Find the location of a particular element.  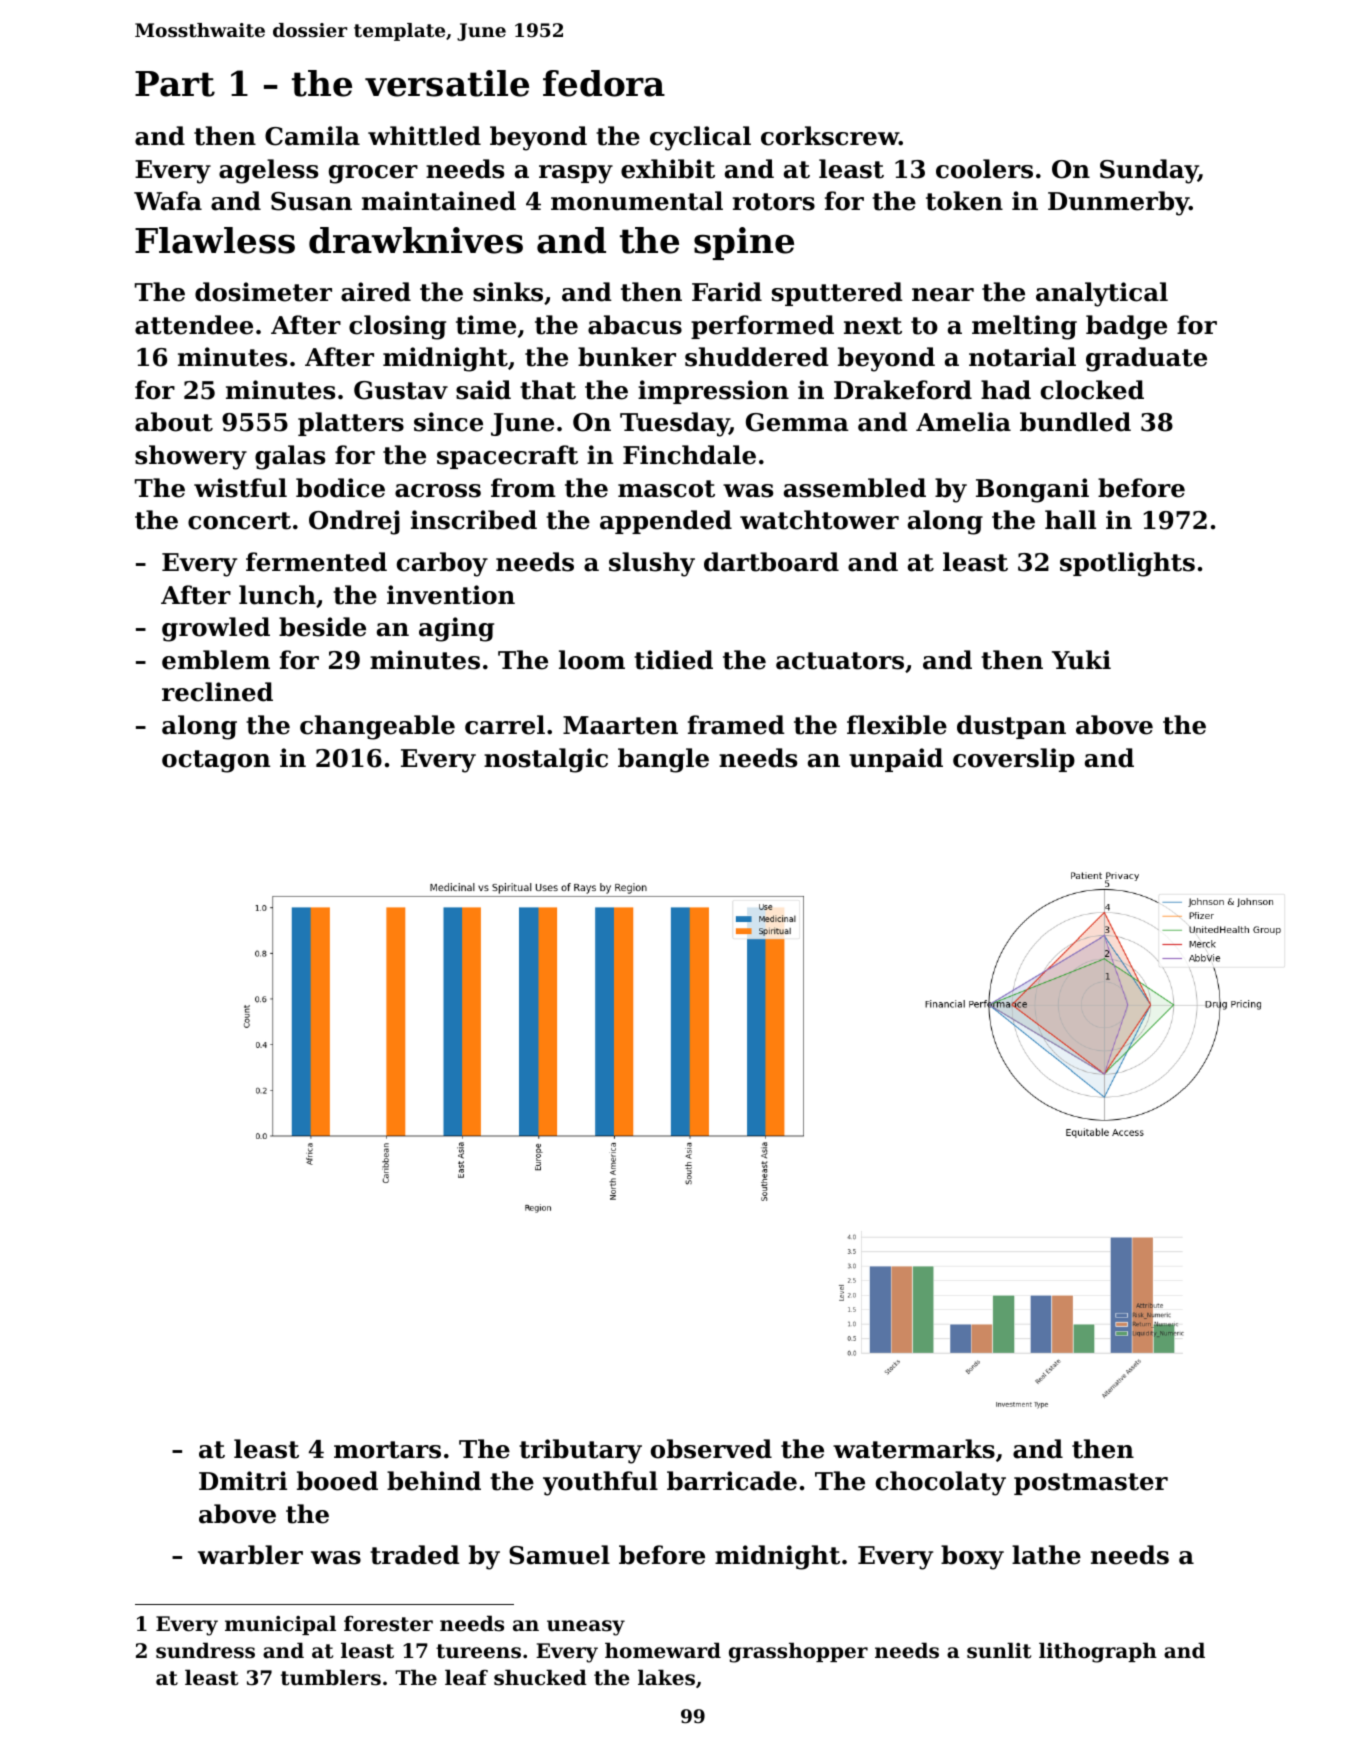

bangle is located at coordinates (663, 760).
